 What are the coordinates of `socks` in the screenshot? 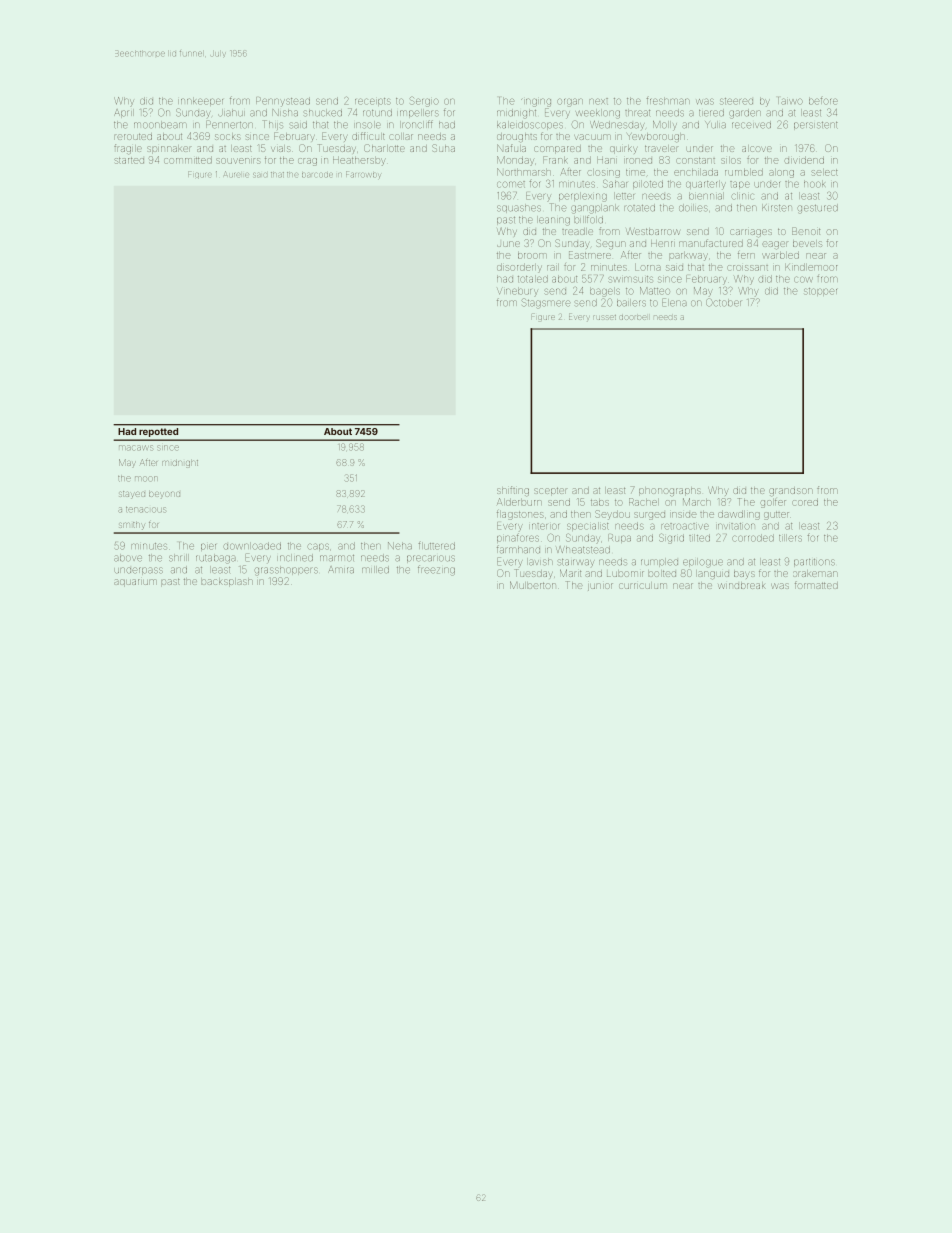 It's located at (227, 137).
